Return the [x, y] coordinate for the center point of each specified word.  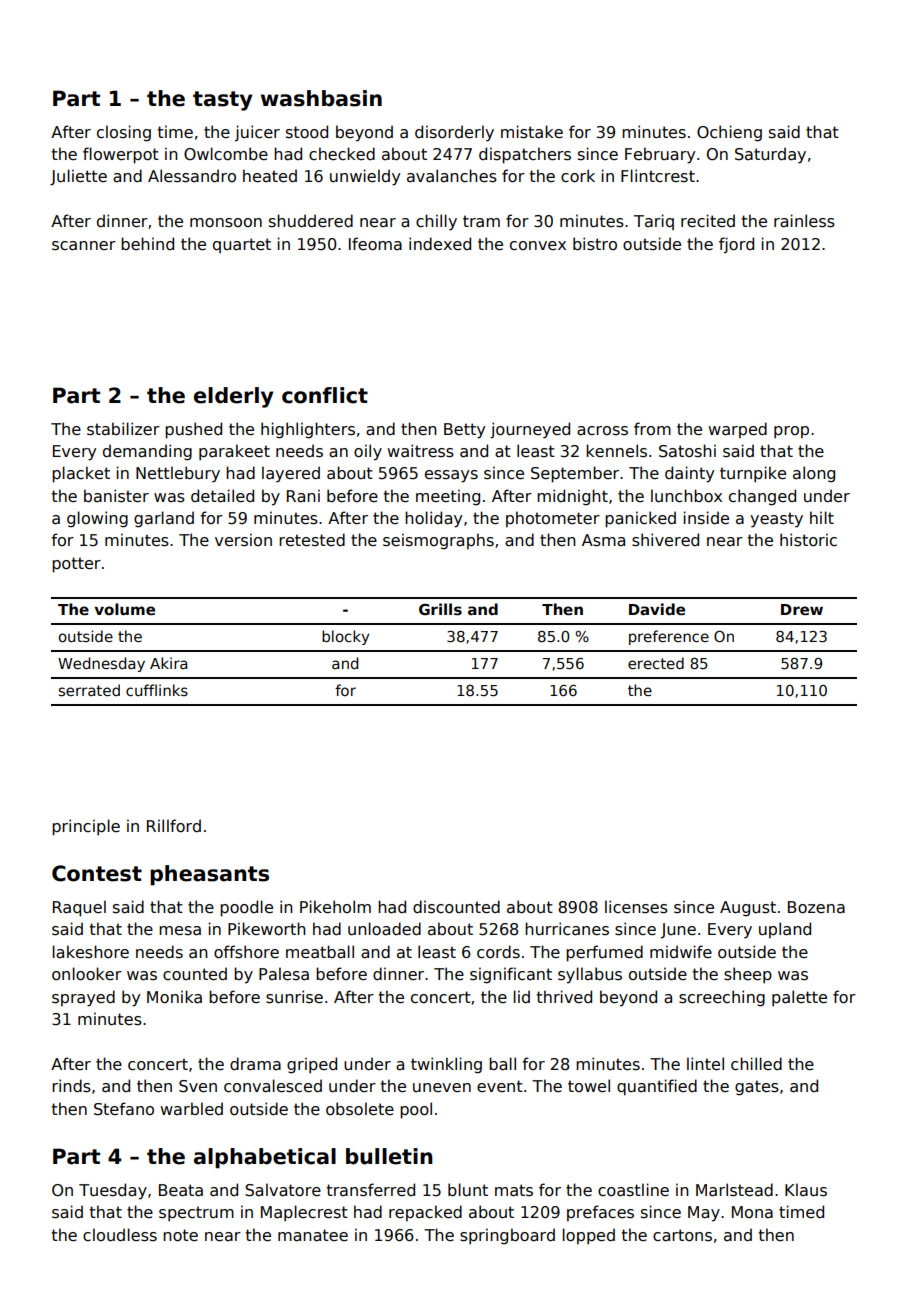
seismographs [438, 541]
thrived [564, 996]
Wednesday [101, 664]
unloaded [384, 929]
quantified [657, 1087]
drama [255, 1064]
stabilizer [123, 429]
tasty [223, 101]
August [748, 909]
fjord [736, 245]
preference [669, 637]
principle [86, 827]
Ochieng [729, 133]
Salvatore [283, 1190]
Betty [464, 431]
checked [342, 153]
